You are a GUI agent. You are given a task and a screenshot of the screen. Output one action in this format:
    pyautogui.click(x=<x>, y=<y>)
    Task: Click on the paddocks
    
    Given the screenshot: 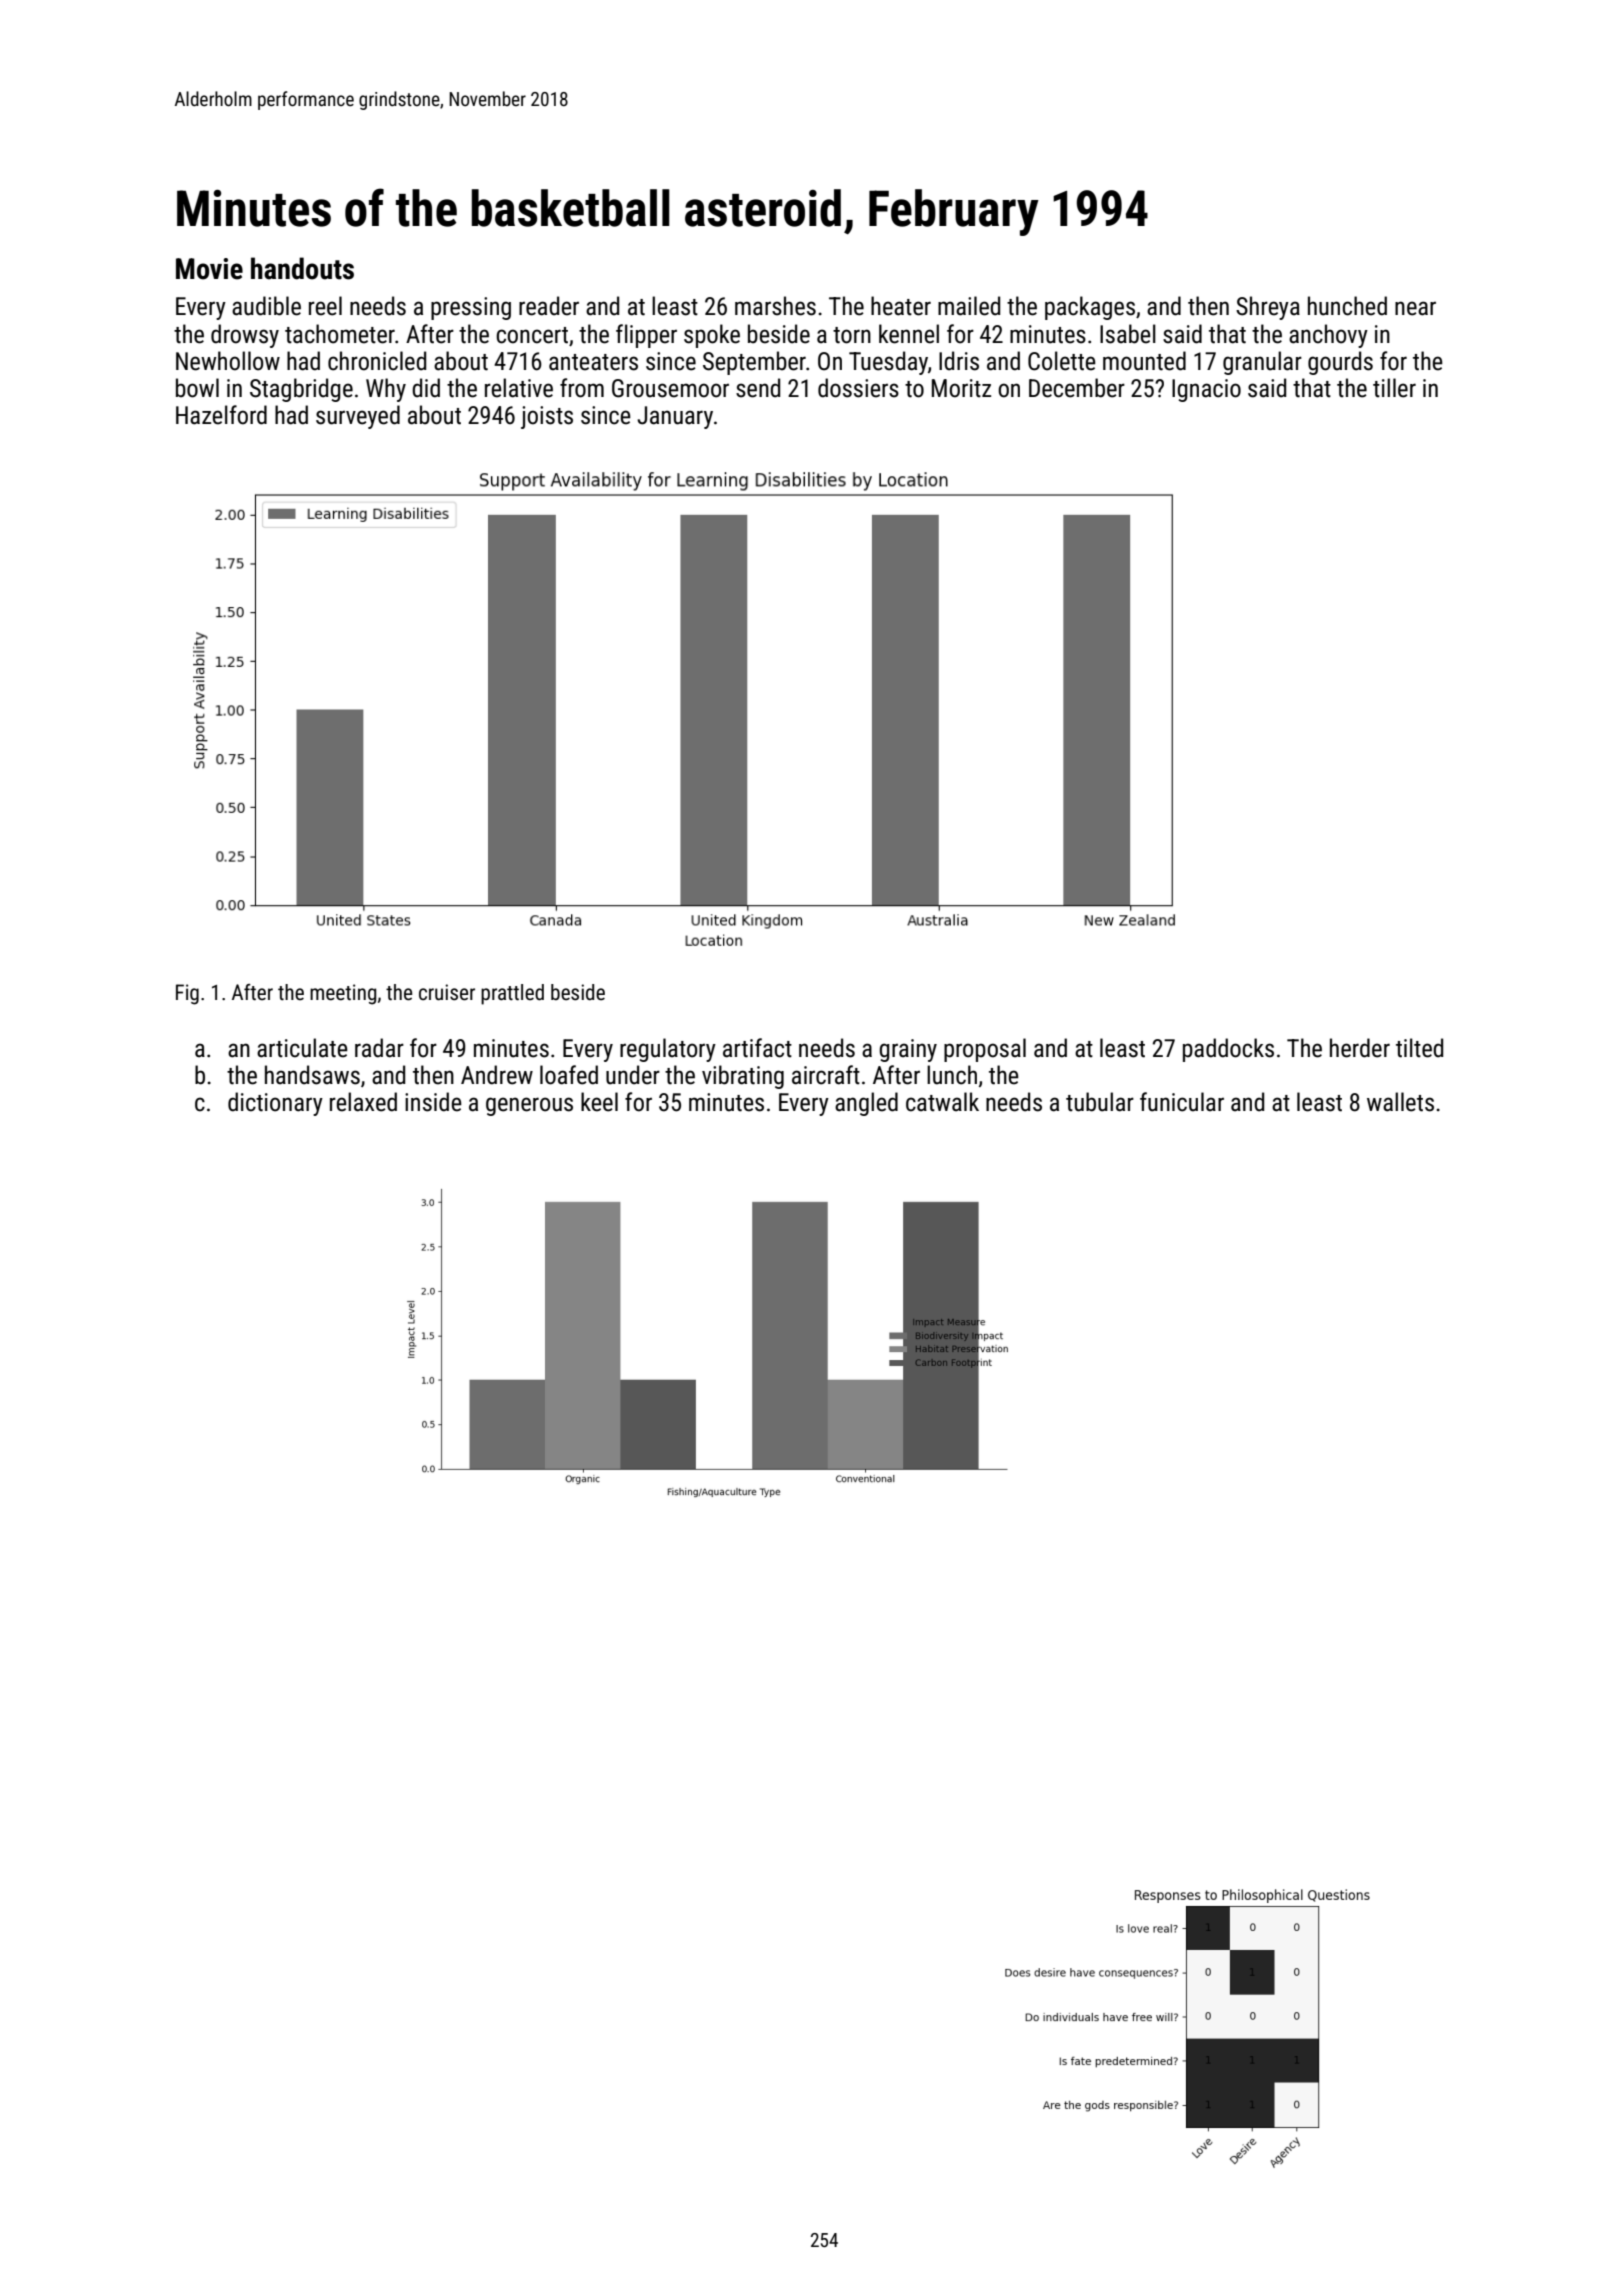 What is the action you would take?
    pyautogui.click(x=1228, y=1050)
